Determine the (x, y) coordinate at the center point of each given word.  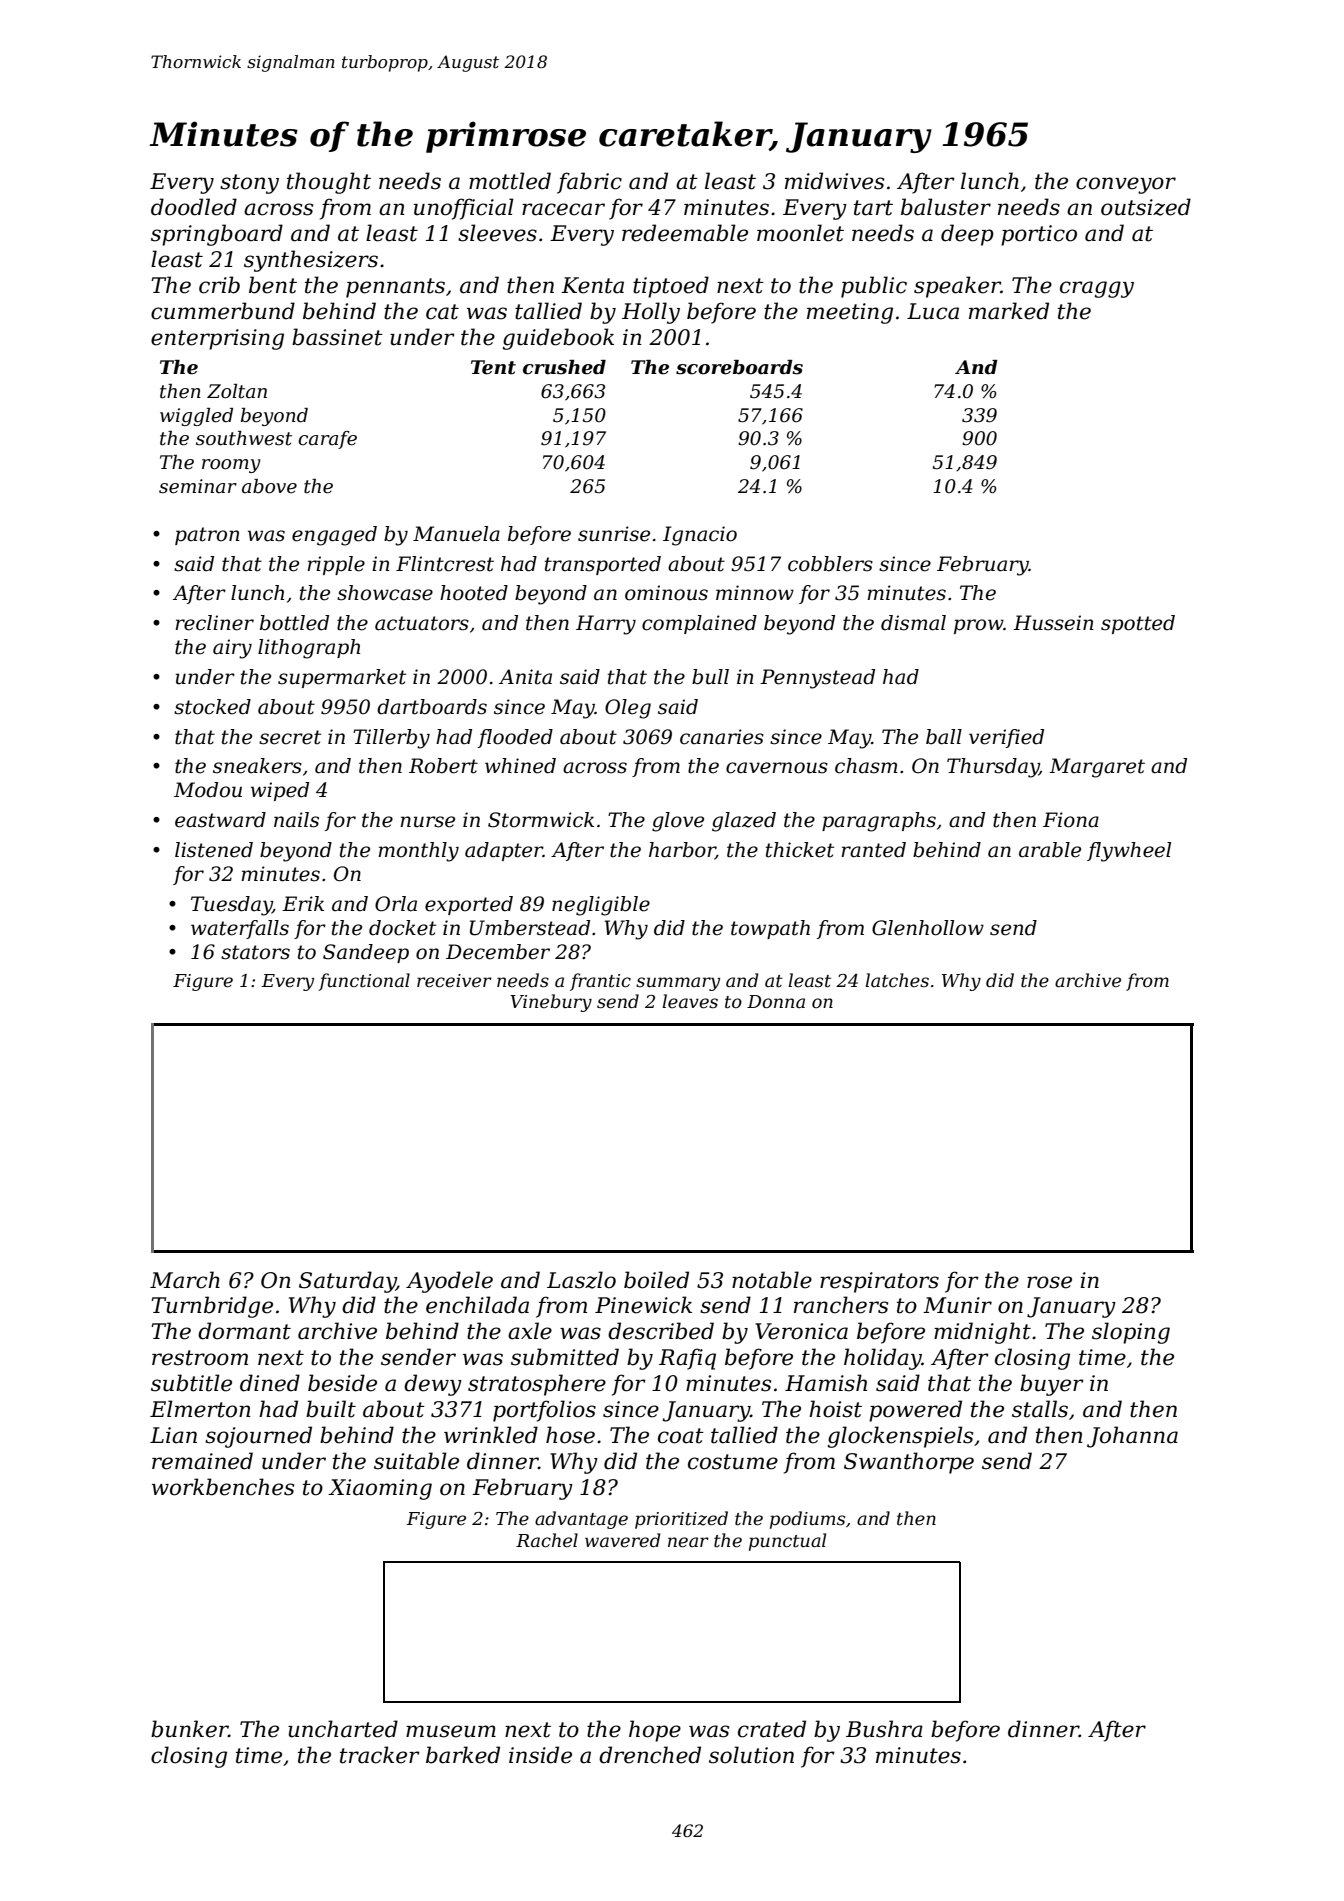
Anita (525, 677)
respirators (879, 1282)
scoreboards (739, 367)
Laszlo (581, 1280)
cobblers (830, 564)
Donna (776, 1001)
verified (1006, 738)
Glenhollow (928, 928)
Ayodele (449, 1282)
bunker (190, 1729)
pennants (395, 288)
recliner (214, 623)
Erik (303, 903)
